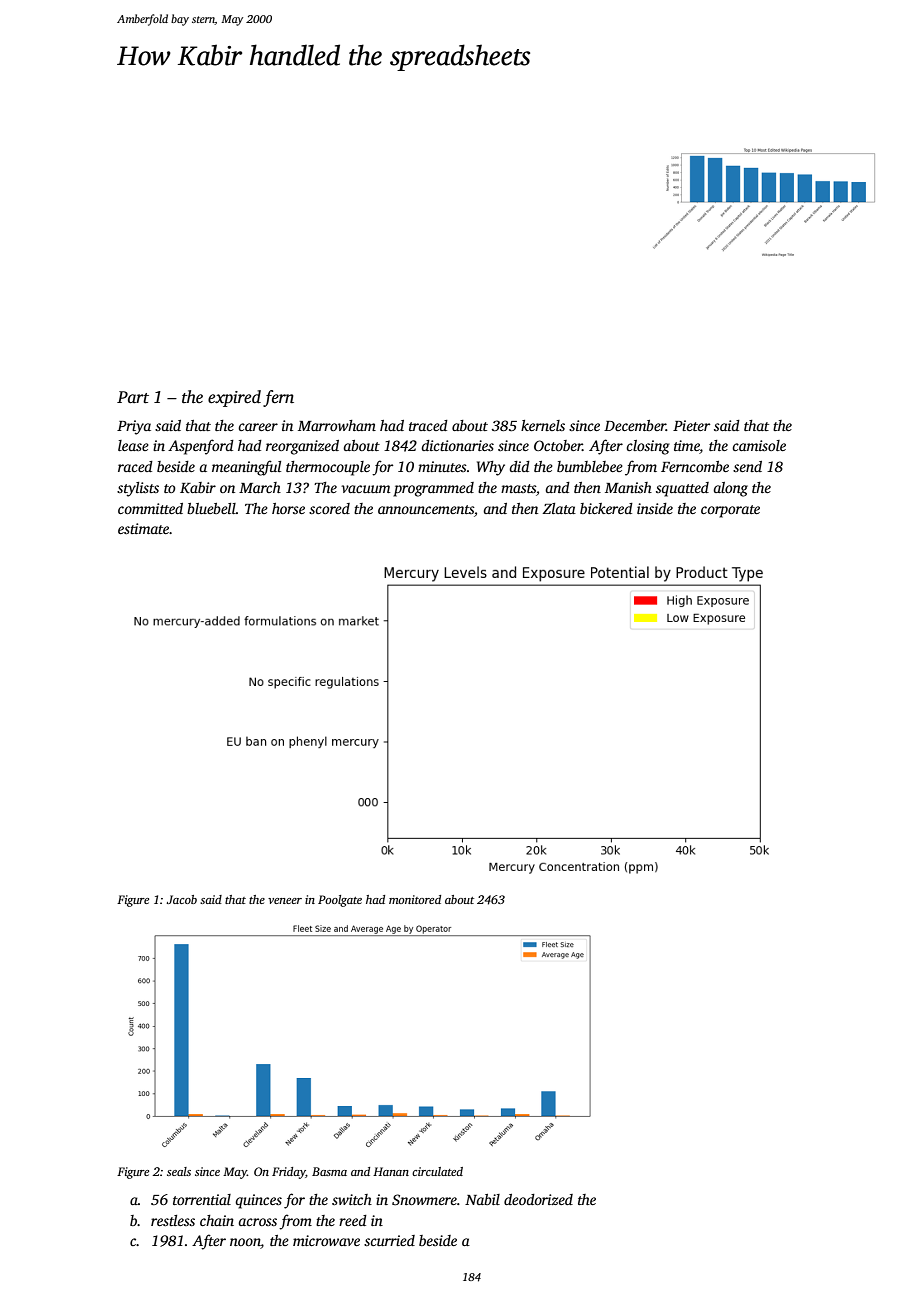 The width and height of the page is (924, 1308). Describe the element at coordinates (691, 425) in the page. I see `Pieter` at that location.
